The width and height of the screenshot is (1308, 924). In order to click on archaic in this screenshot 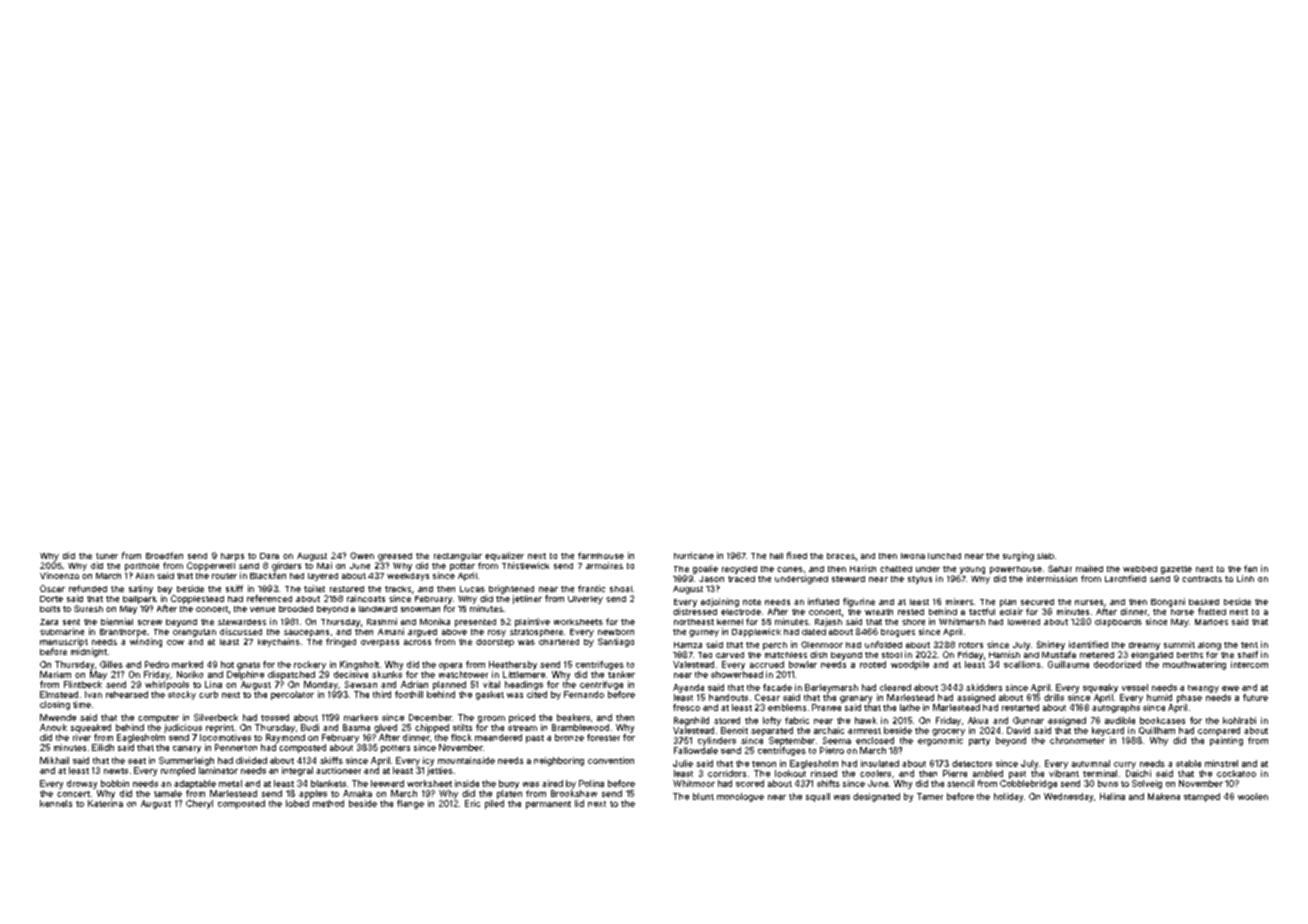, I will do `click(829, 730)`.
